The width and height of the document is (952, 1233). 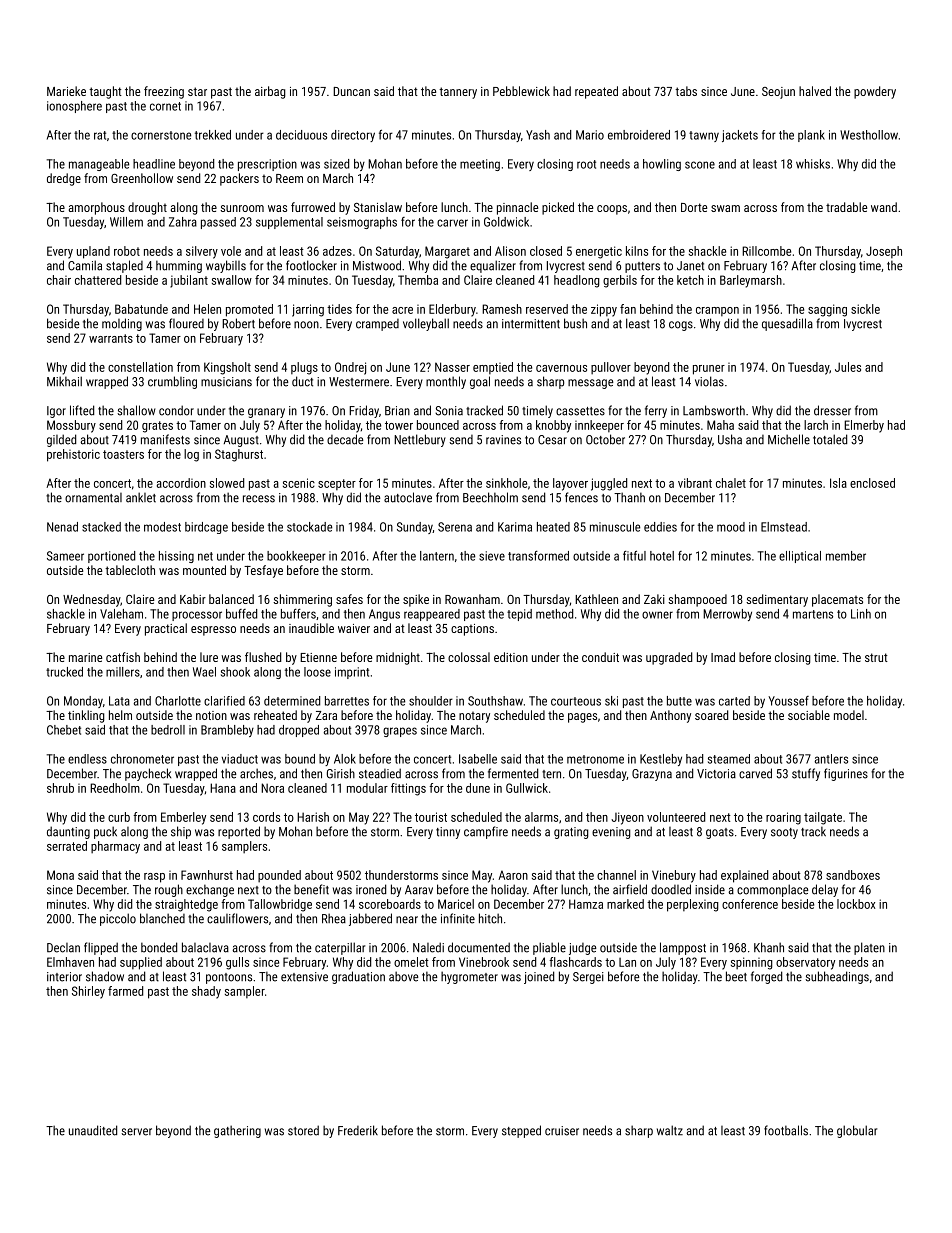 I want to click on gathering, so click(x=237, y=1131).
